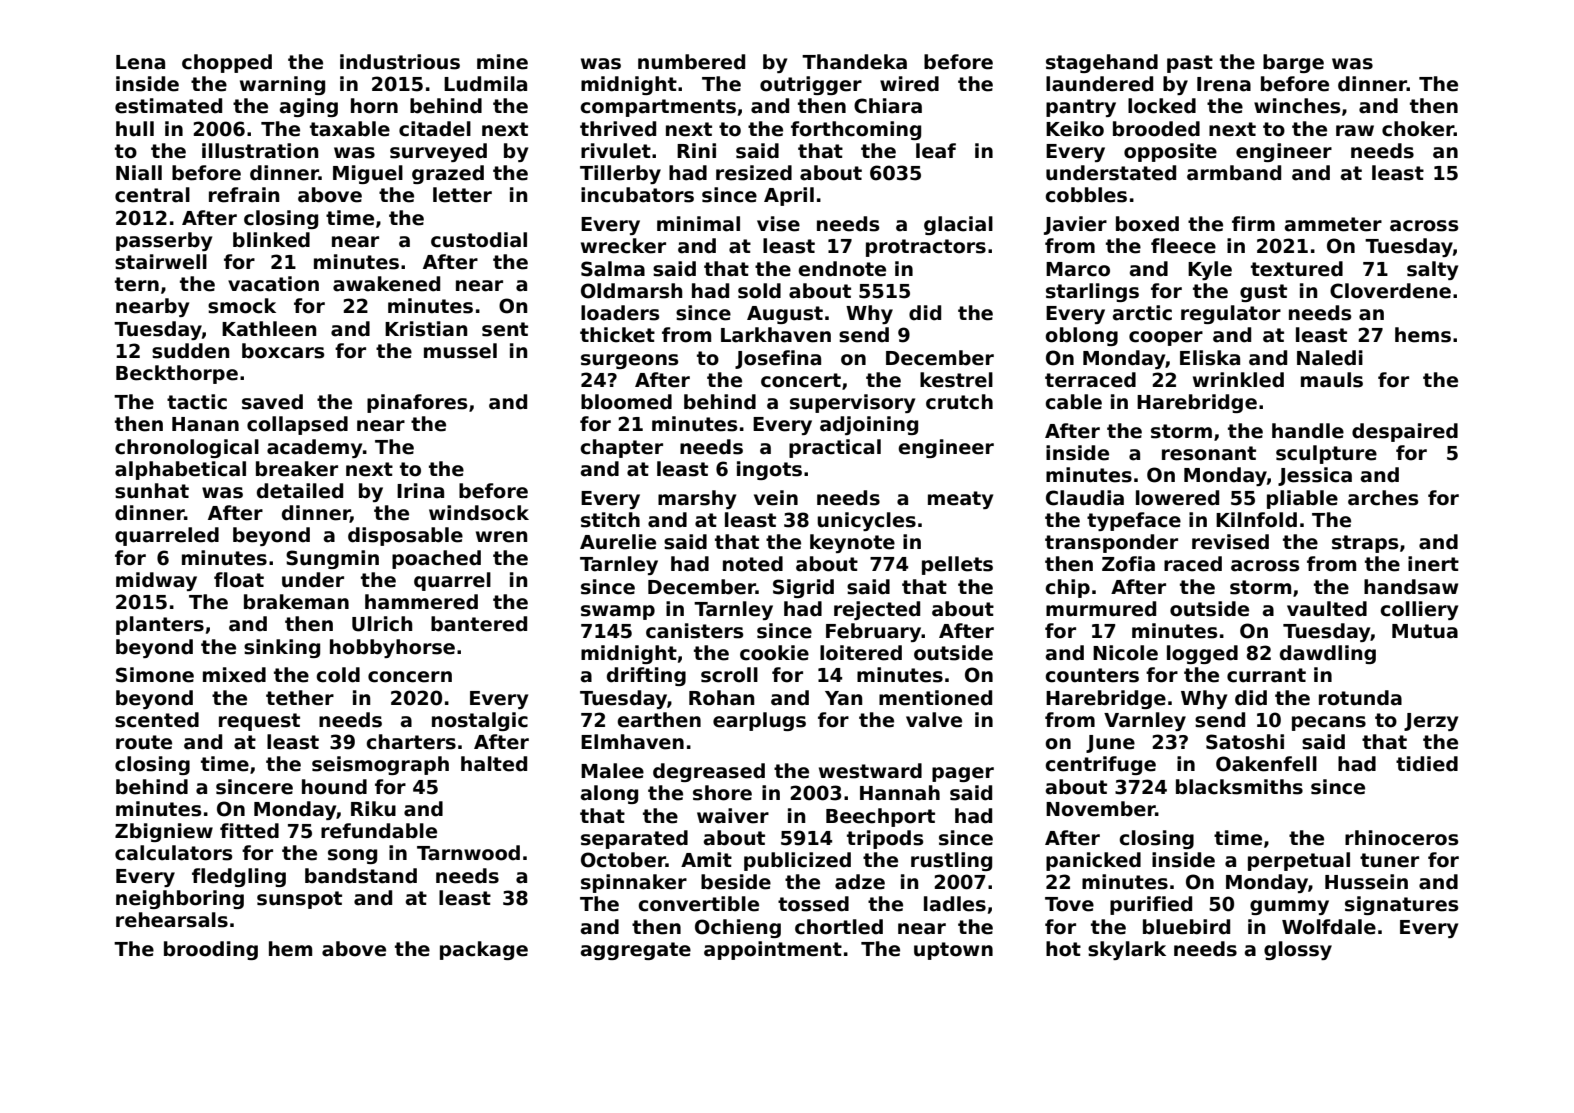 The image size is (1574, 1113). What do you see at coordinates (1102, 63) in the screenshot?
I see `stagehand` at bounding box center [1102, 63].
